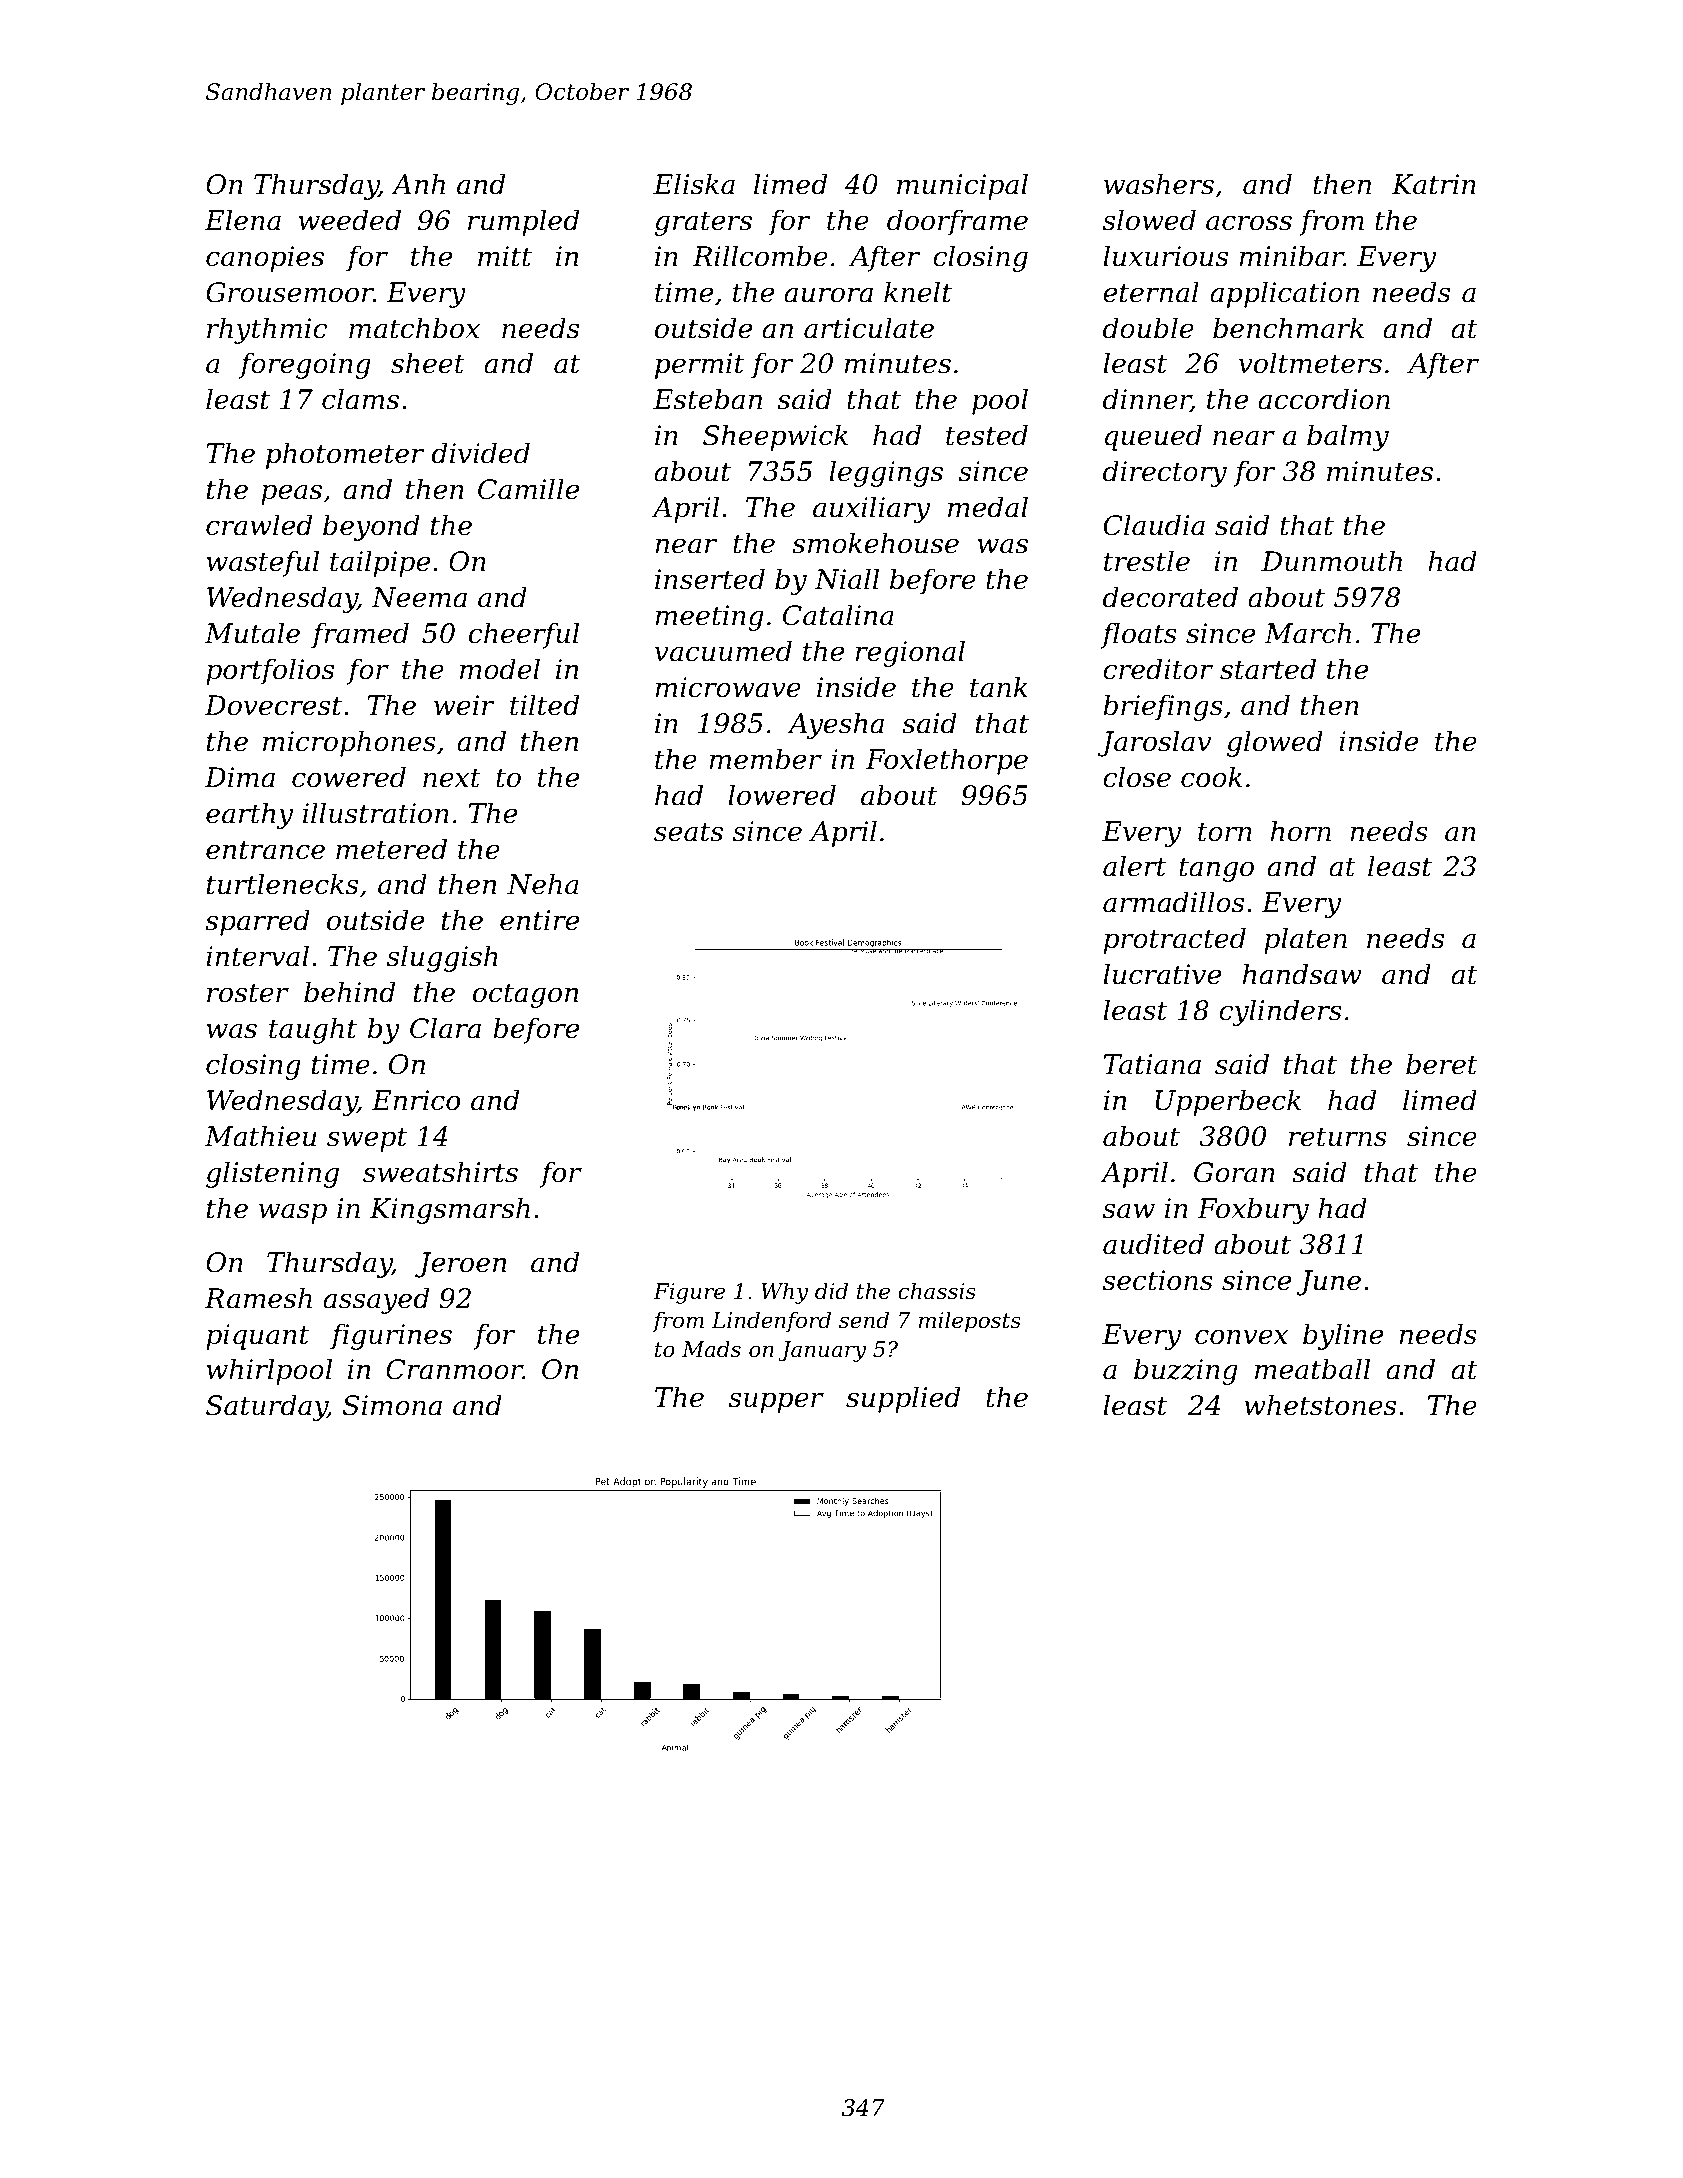  Describe the element at coordinates (539, 920) in the image. I see `entire` at that location.
